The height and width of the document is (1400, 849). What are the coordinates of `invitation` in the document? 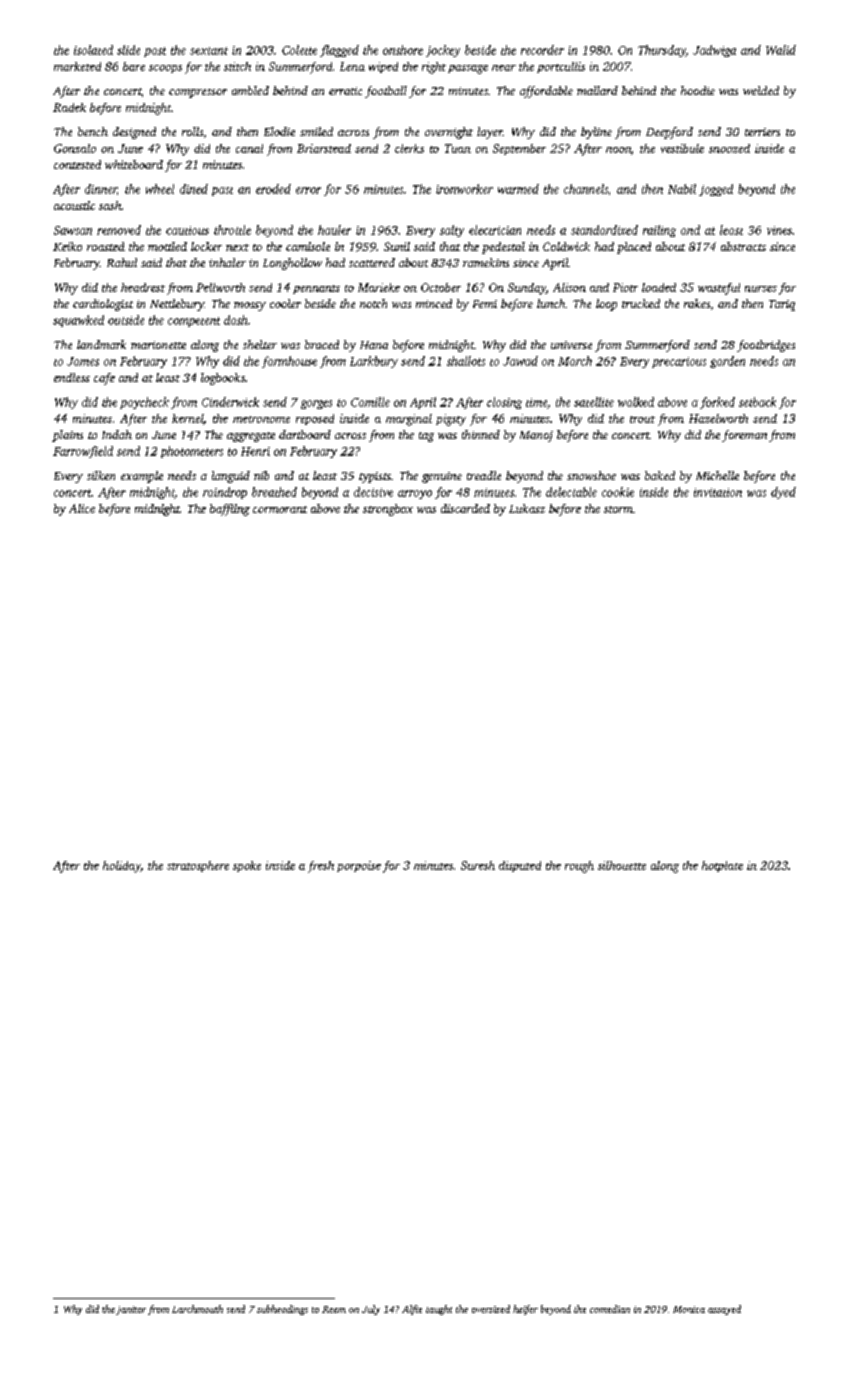 It's located at (718, 492).
